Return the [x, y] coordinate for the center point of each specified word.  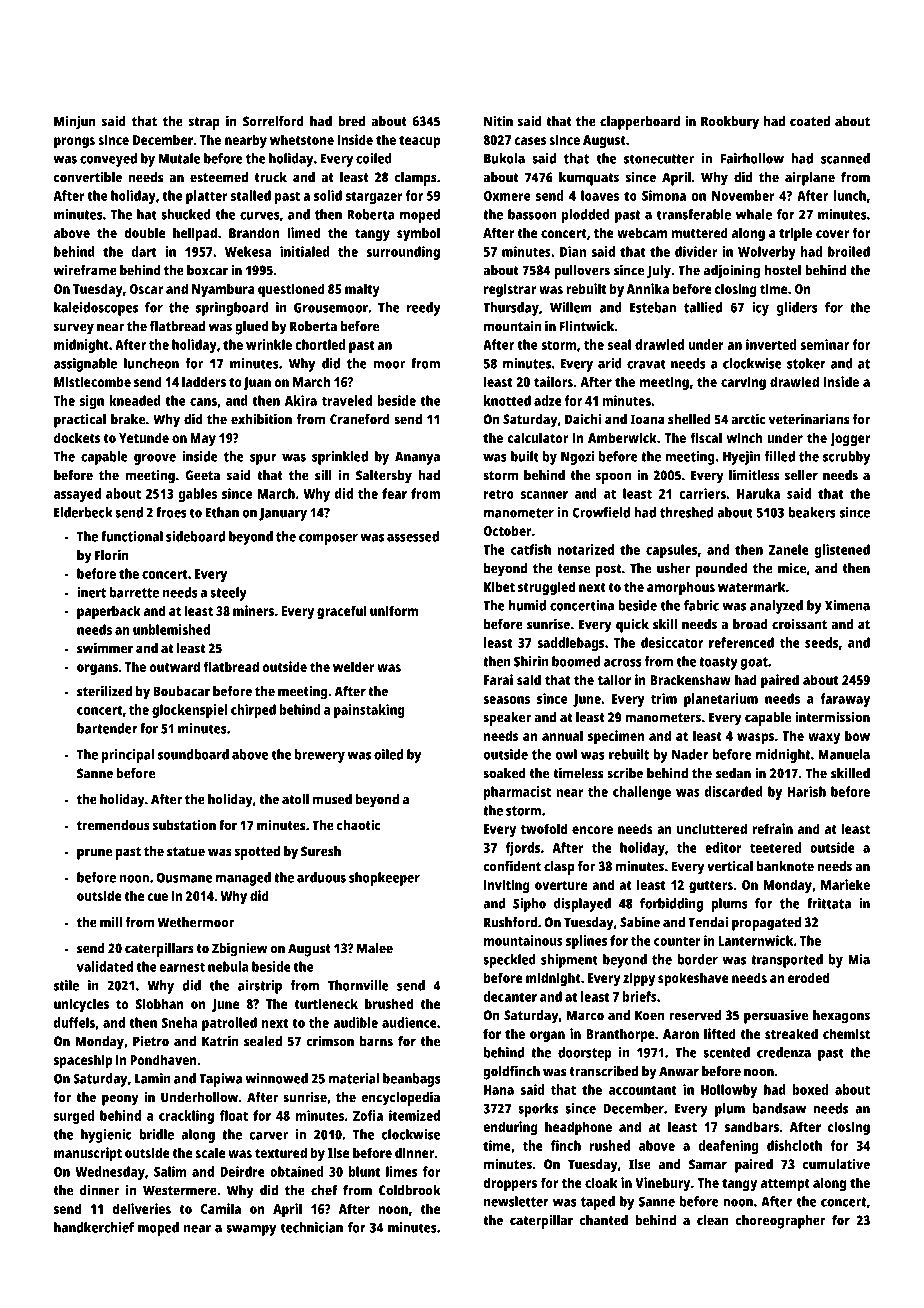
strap [204, 123]
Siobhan [160, 1003]
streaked [791, 1033]
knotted [507, 400]
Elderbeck [83, 512]
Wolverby [767, 253]
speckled [509, 961]
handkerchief [94, 1227]
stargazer [374, 197]
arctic [748, 419]
